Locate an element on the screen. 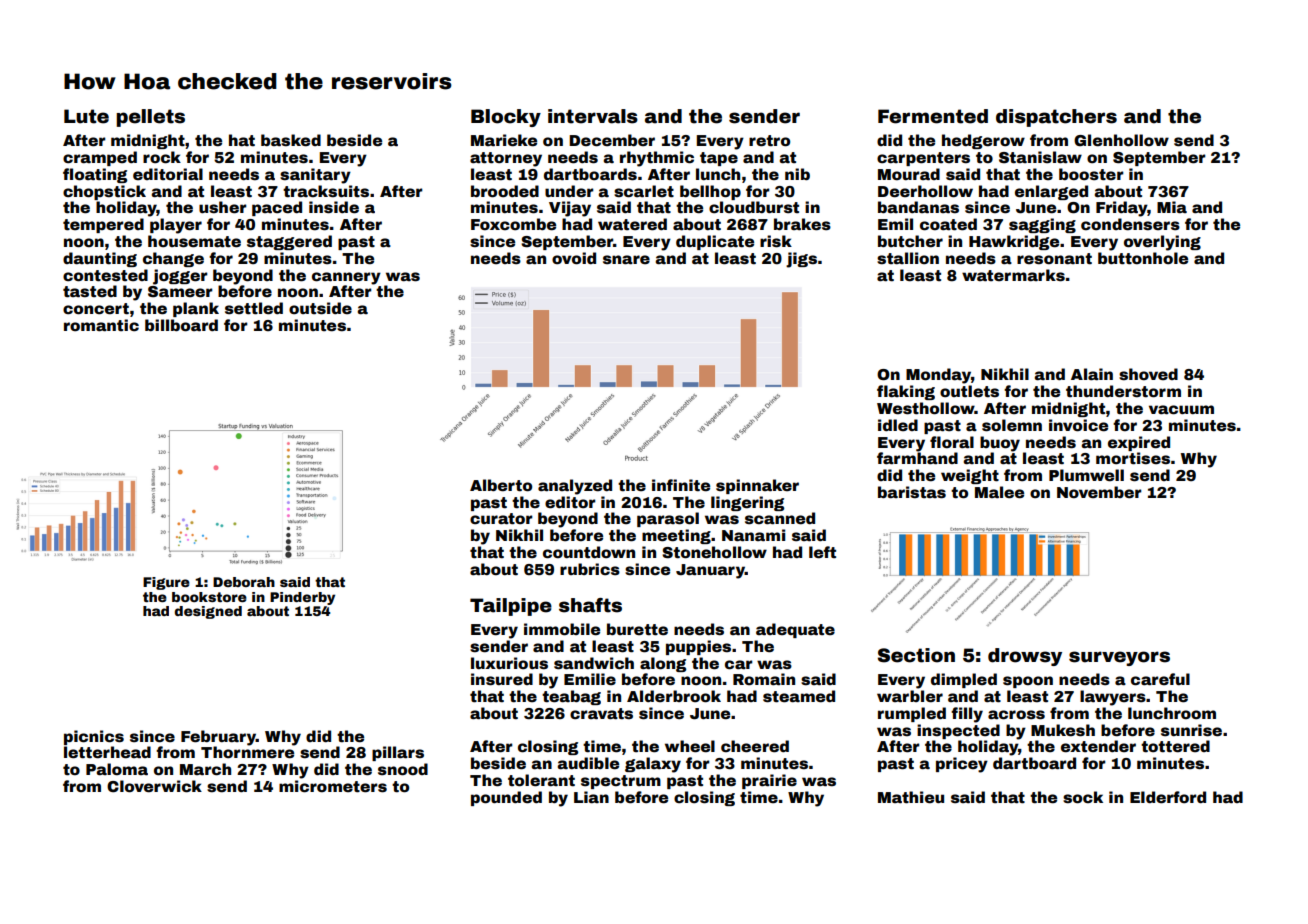  stallion is located at coordinates (908, 258).
